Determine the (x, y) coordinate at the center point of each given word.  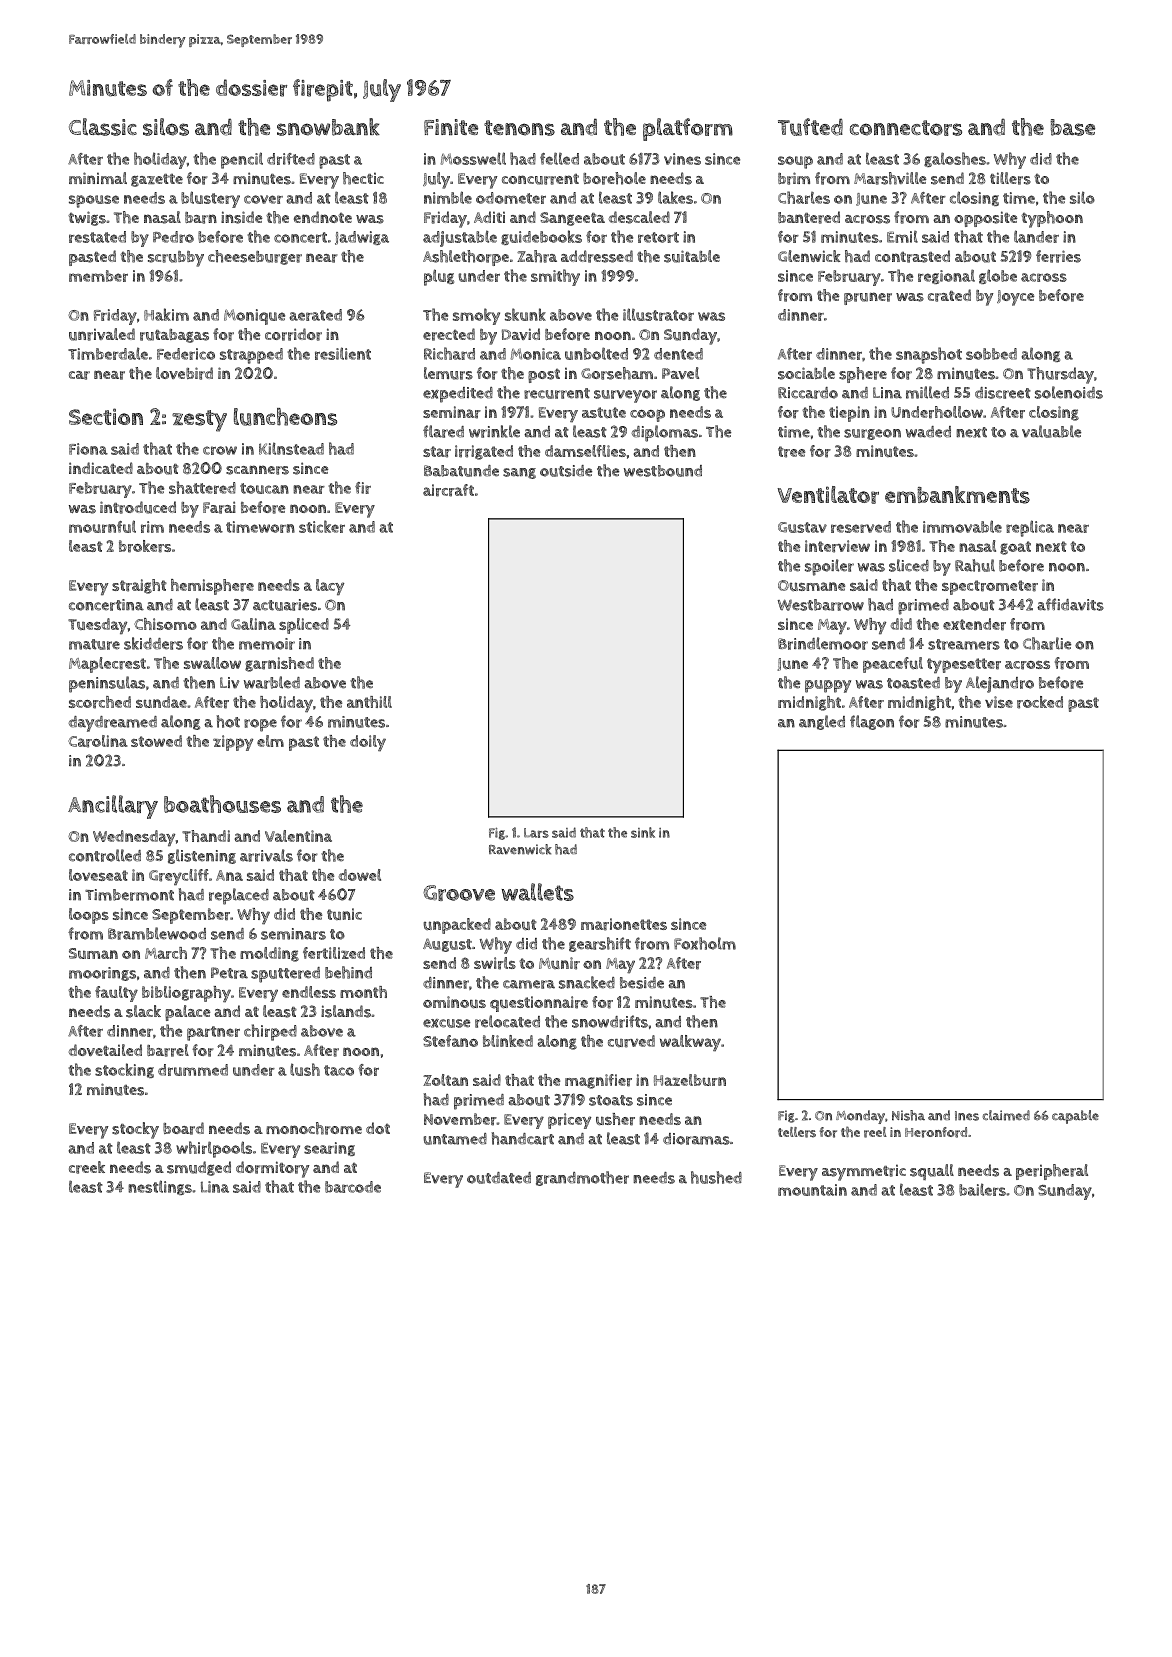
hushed (716, 1177)
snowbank (328, 127)
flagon (872, 722)
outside (566, 471)
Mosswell (473, 158)
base (1072, 127)
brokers (145, 546)
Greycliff (179, 877)
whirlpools (214, 1149)
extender (974, 624)
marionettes (624, 924)
